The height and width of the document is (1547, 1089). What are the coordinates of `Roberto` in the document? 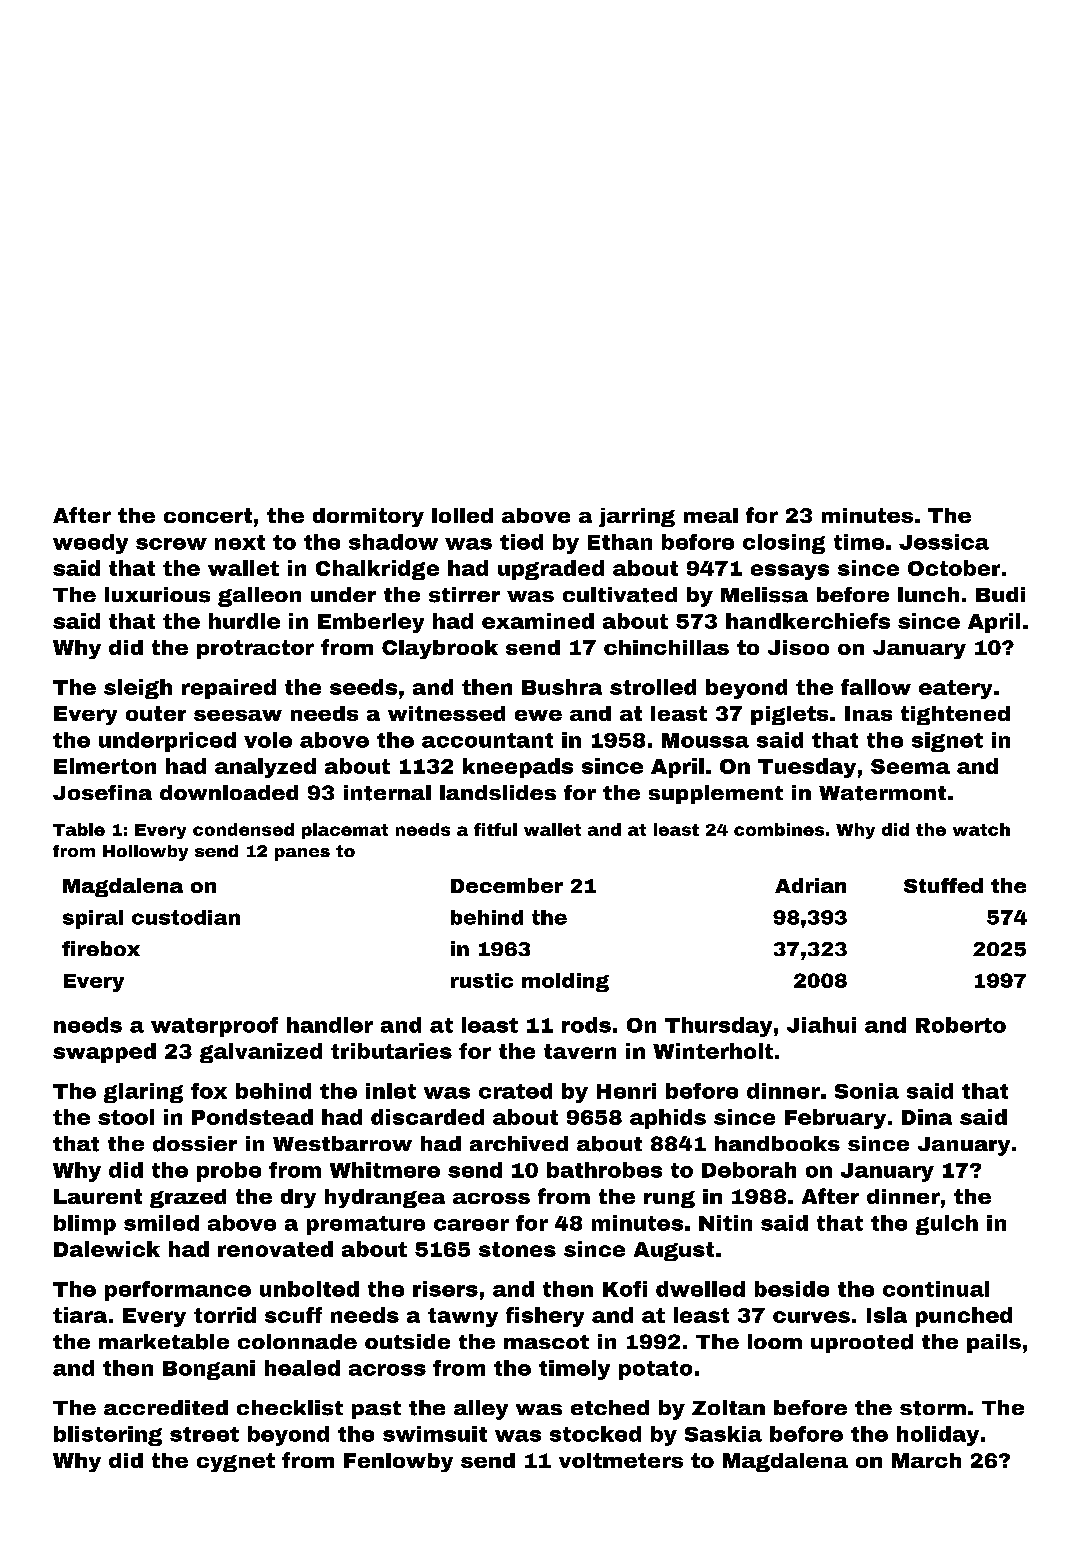 It's located at (961, 1025).
